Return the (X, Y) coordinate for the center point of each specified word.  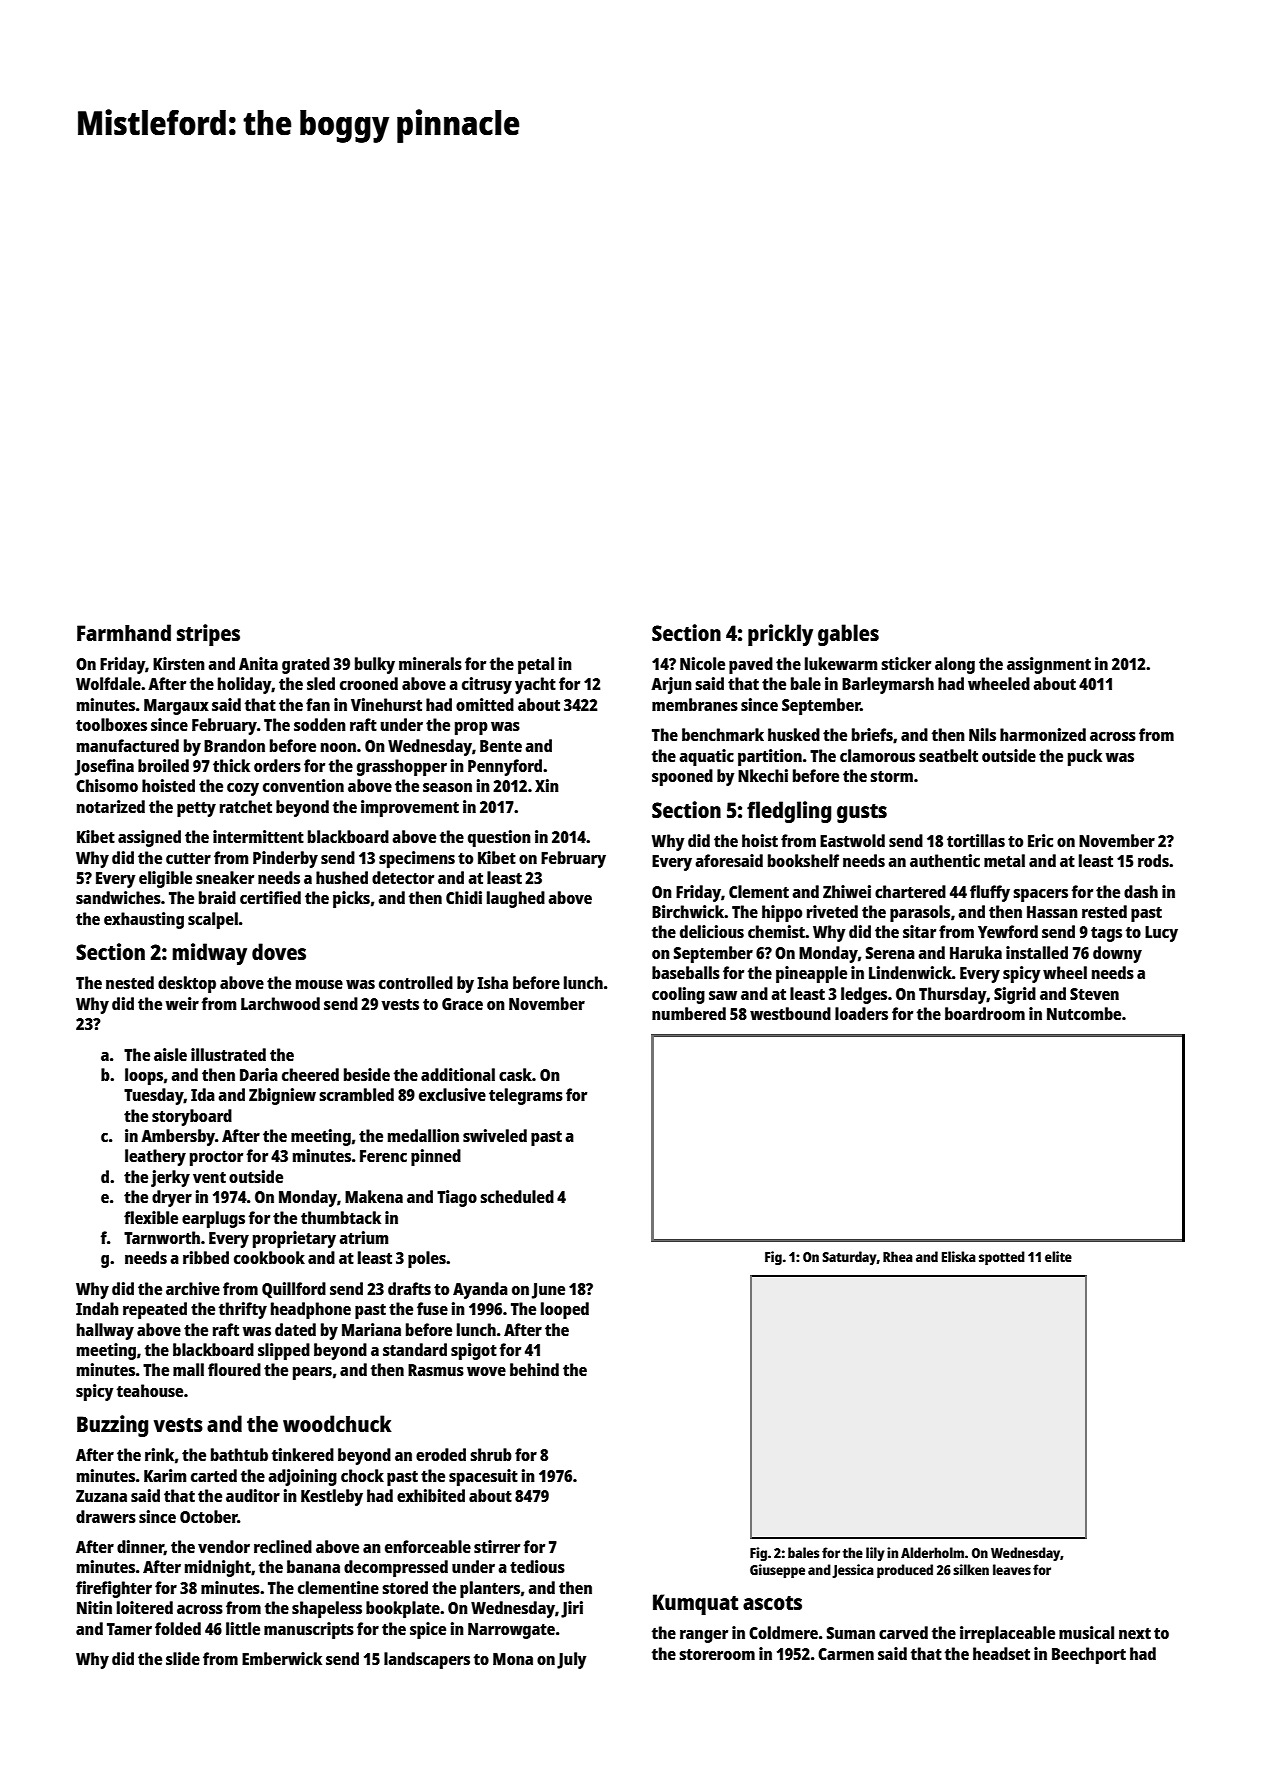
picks (351, 899)
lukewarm (841, 663)
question (499, 838)
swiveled (495, 1135)
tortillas (976, 840)
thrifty (243, 1310)
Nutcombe (1084, 1013)
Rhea (898, 1256)
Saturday (849, 1258)
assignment (1049, 665)
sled (321, 683)
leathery (155, 1157)
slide (183, 1658)
